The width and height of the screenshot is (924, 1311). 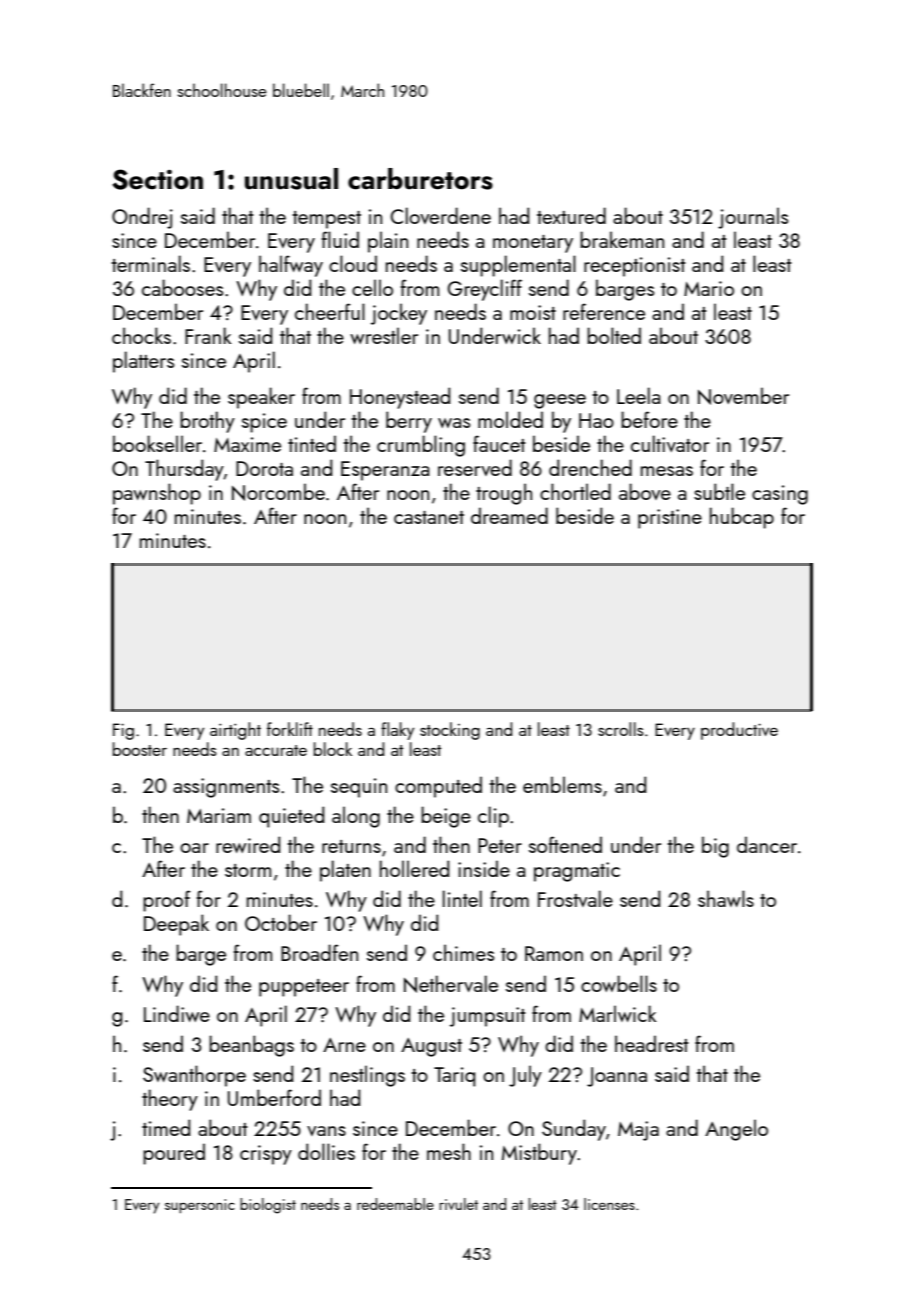 What do you see at coordinates (565, 844) in the screenshot?
I see `softened` at bounding box center [565, 844].
